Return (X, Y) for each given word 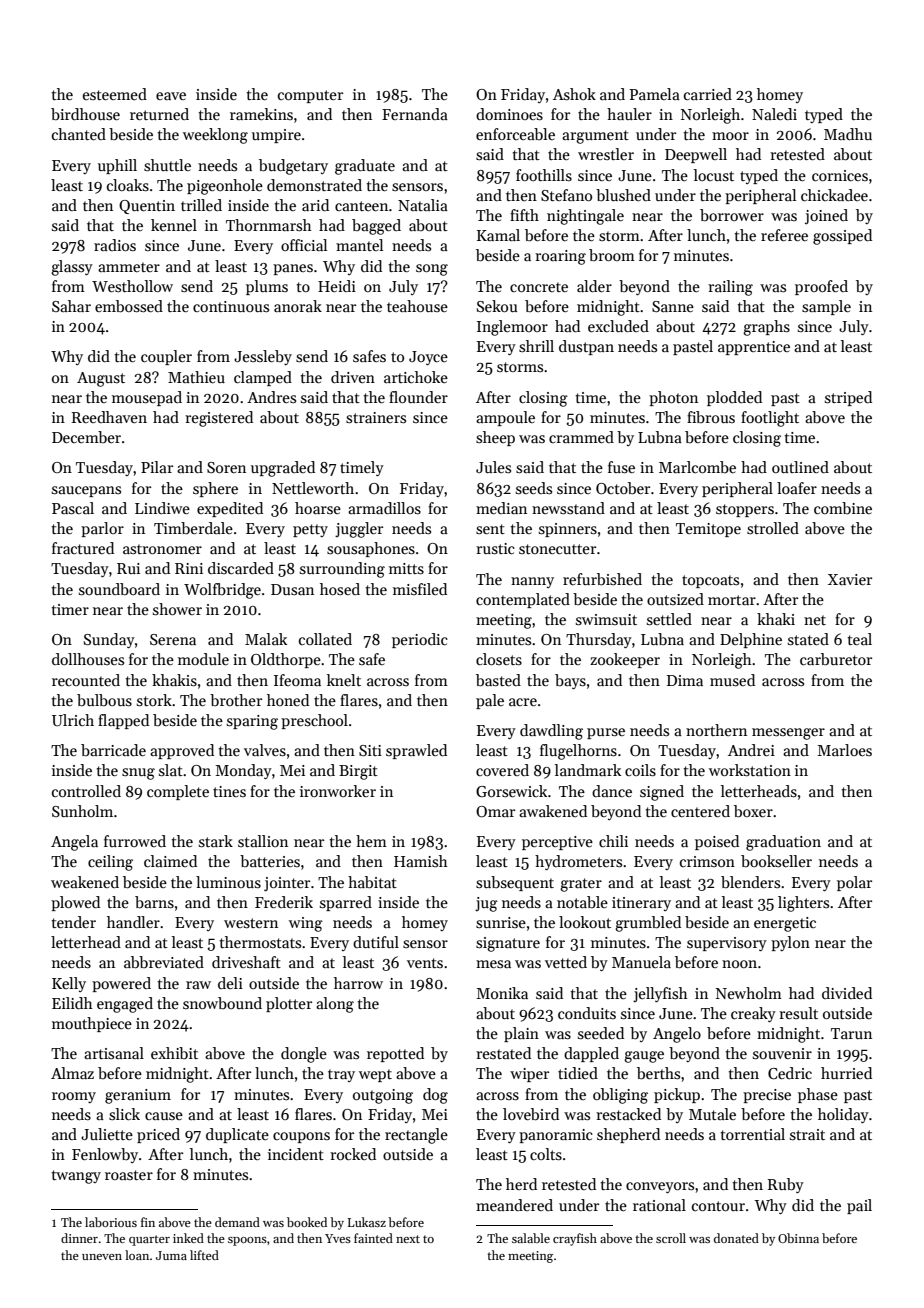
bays (570, 681)
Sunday (109, 640)
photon (673, 398)
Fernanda (415, 114)
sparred (346, 903)
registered (219, 419)
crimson (707, 861)
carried (708, 94)
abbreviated (164, 962)
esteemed (115, 94)
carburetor (836, 659)
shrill (536, 346)
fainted (373, 1238)
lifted (204, 1255)
